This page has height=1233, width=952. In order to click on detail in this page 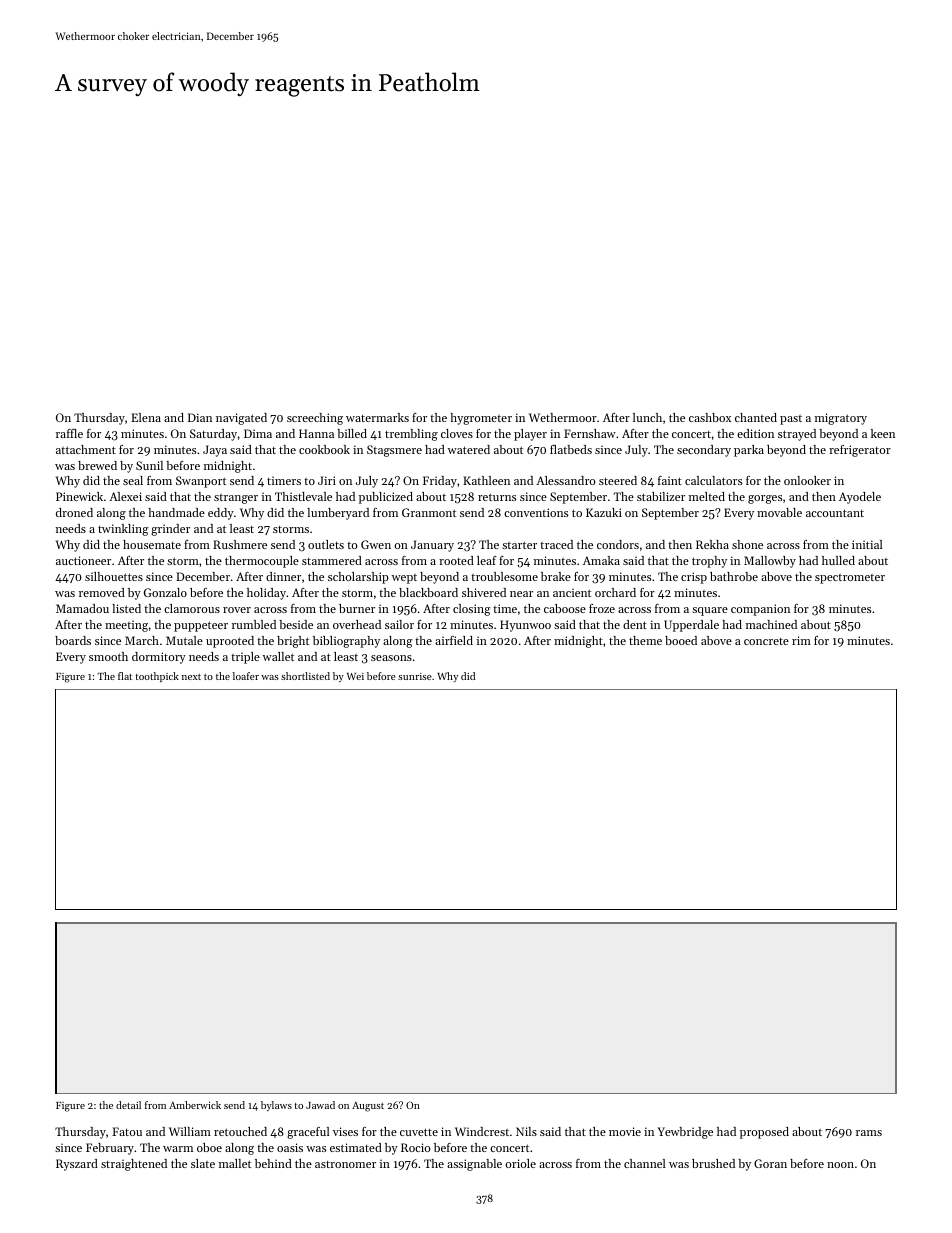, I will do `click(128, 1105)`.
